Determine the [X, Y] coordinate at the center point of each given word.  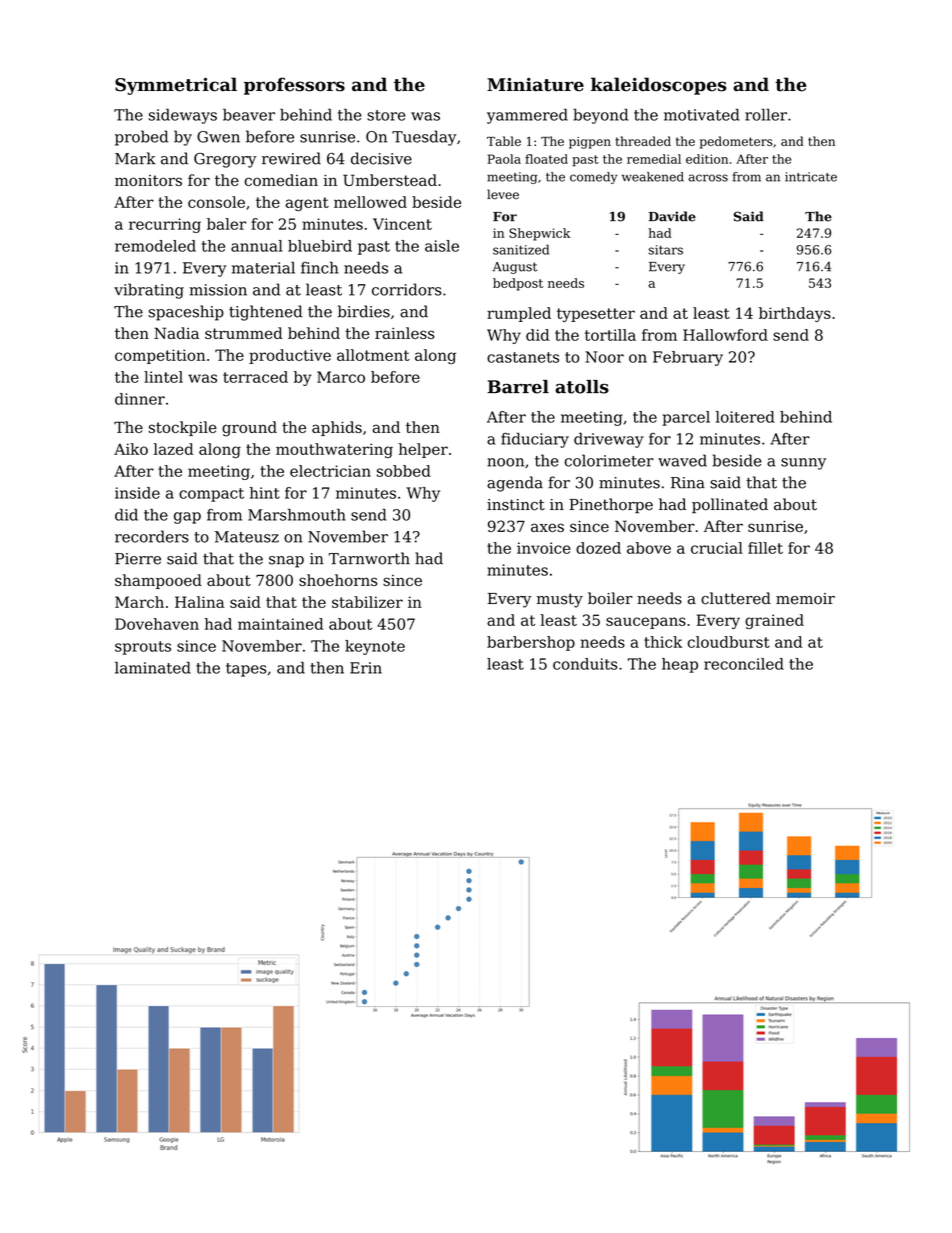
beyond [600, 116]
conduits [585, 664]
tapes [246, 670]
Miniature [535, 85]
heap [680, 665]
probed [141, 138]
